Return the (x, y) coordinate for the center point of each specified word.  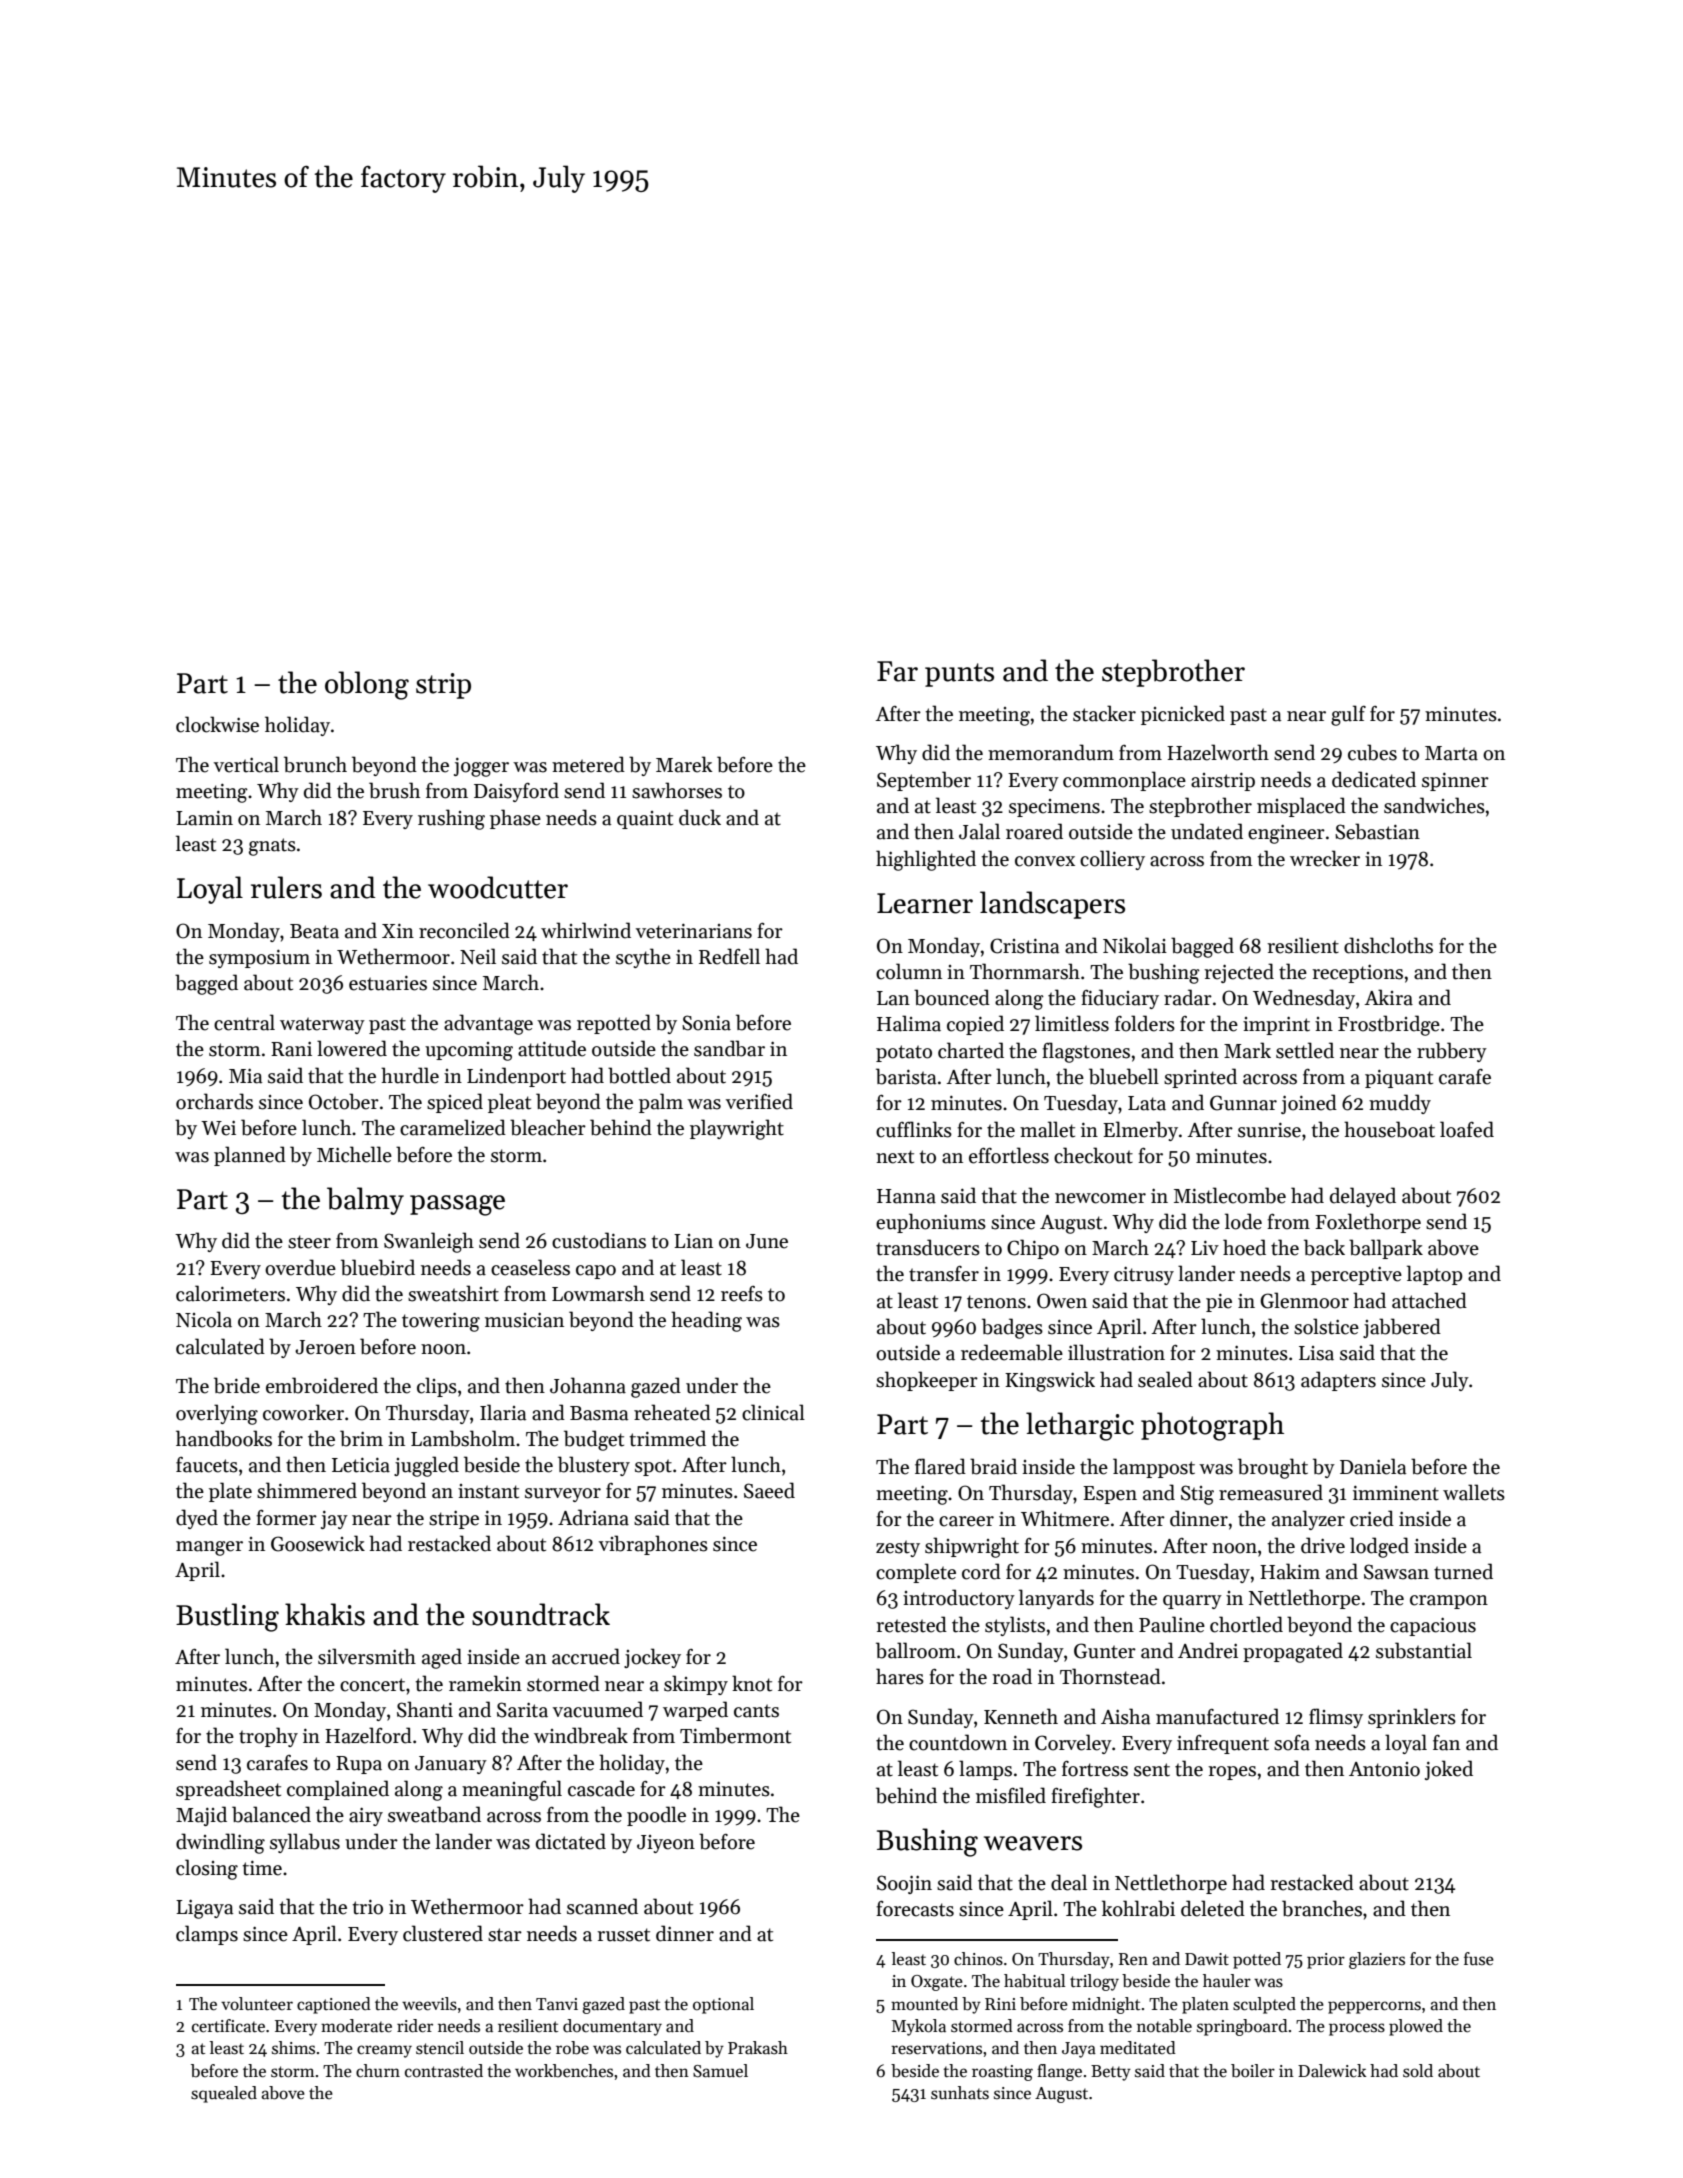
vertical (246, 764)
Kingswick (1050, 1381)
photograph (1212, 1426)
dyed (197, 1519)
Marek (684, 764)
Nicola (204, 1319)
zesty (898, 1548)
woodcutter (498, 887)
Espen (1110, 1495)
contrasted (444, 2071)
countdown (958, 1742)
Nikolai (1135, 945)
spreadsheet (228, 1790)
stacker (1104, 713)
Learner (925, 903)
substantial (1424, 1650)
